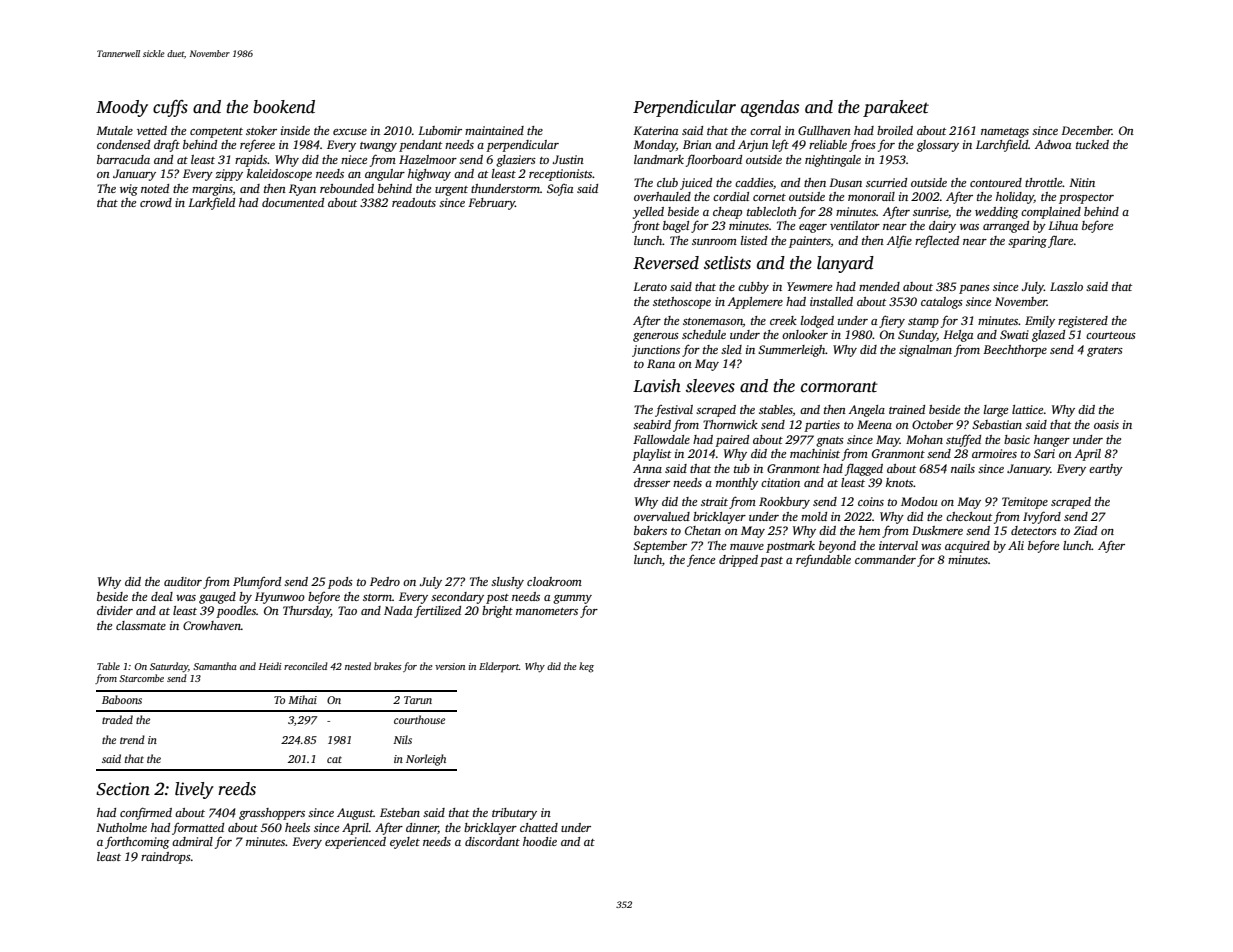 Image resolution: width=1233 pixels, height=952 pixels. I want to click on trend, so click(132, 739).
